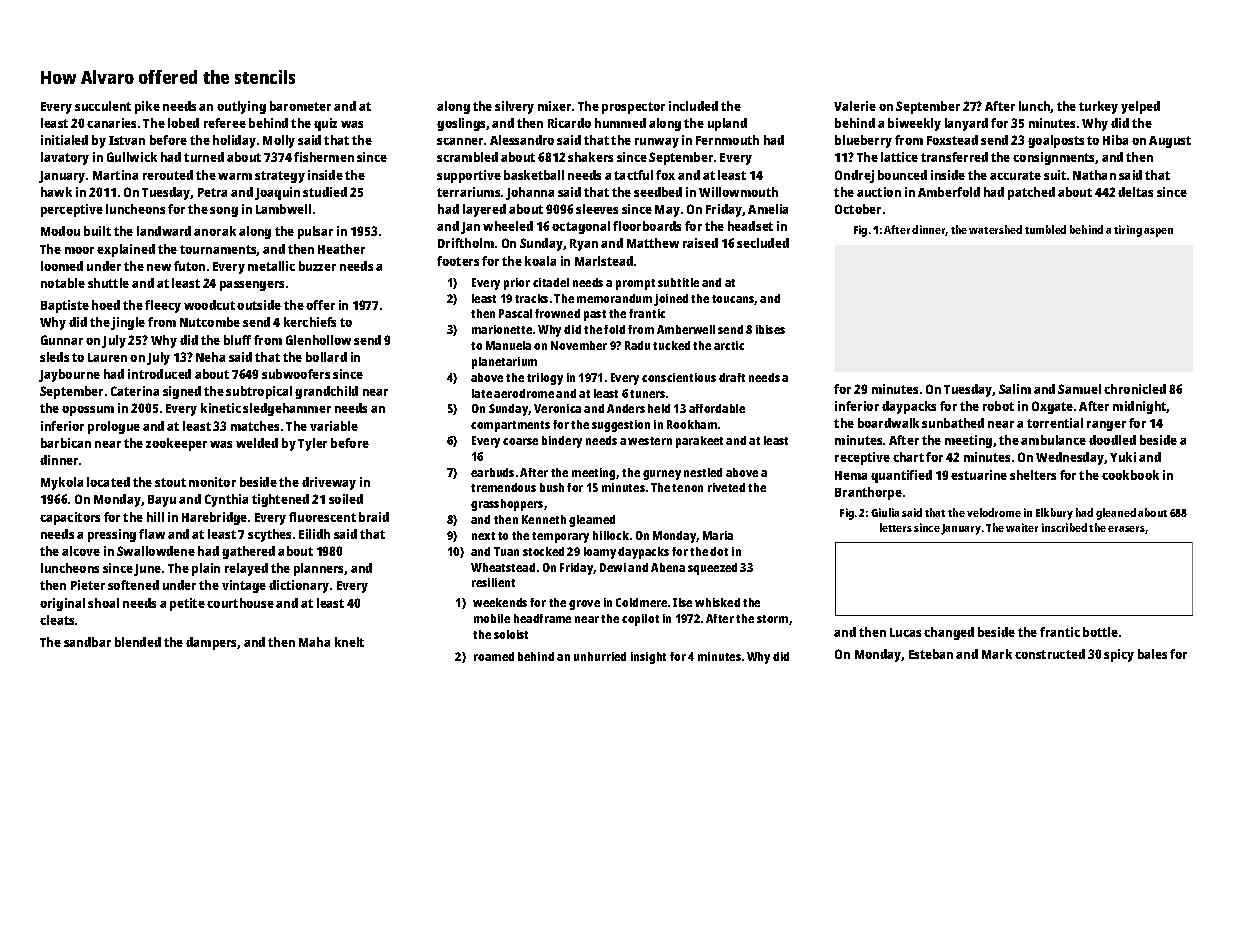  I want to click on barbican, so click(66, 443).
